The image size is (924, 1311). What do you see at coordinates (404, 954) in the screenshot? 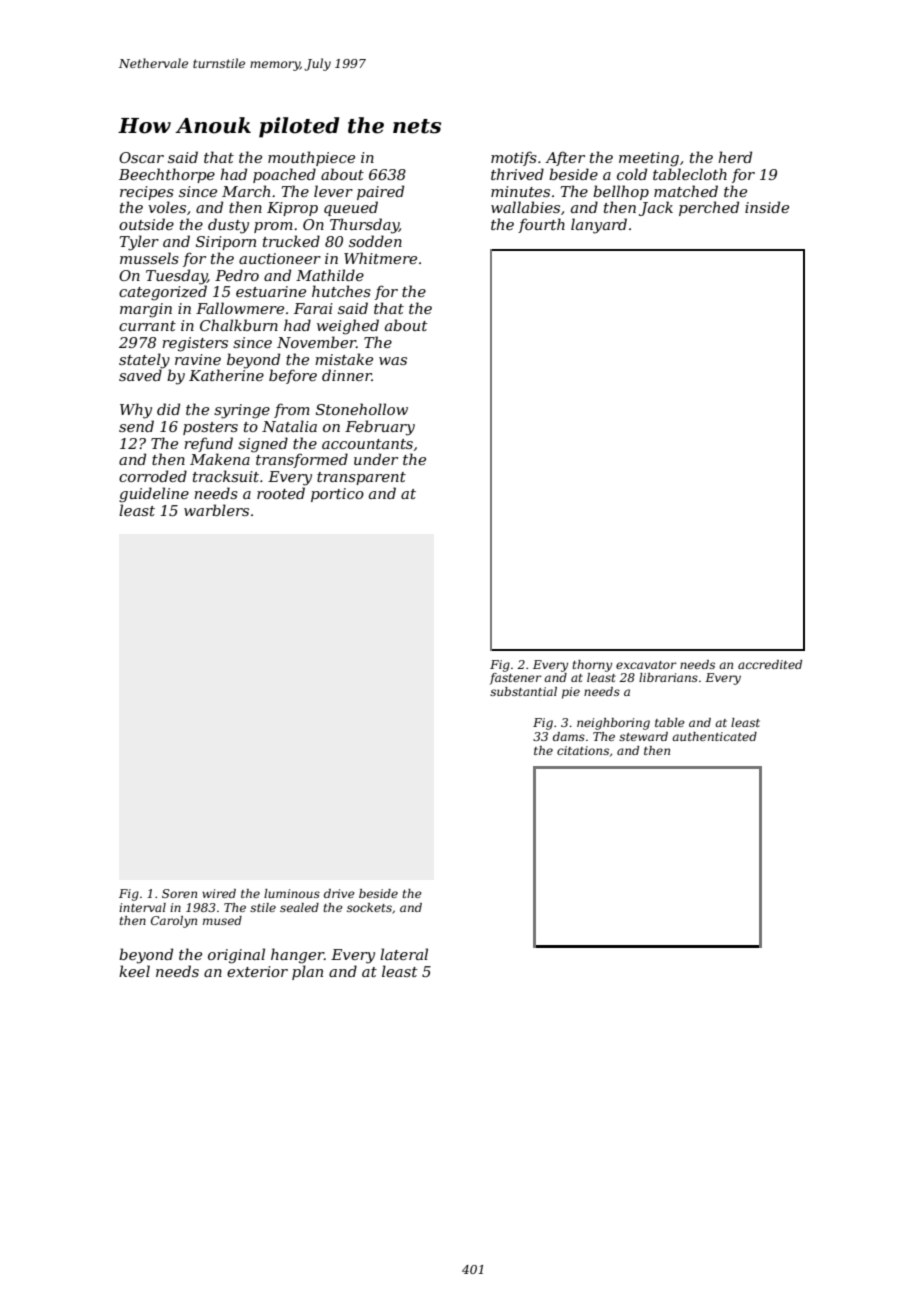
I see `lateral` at bounding box center [404, 954].
